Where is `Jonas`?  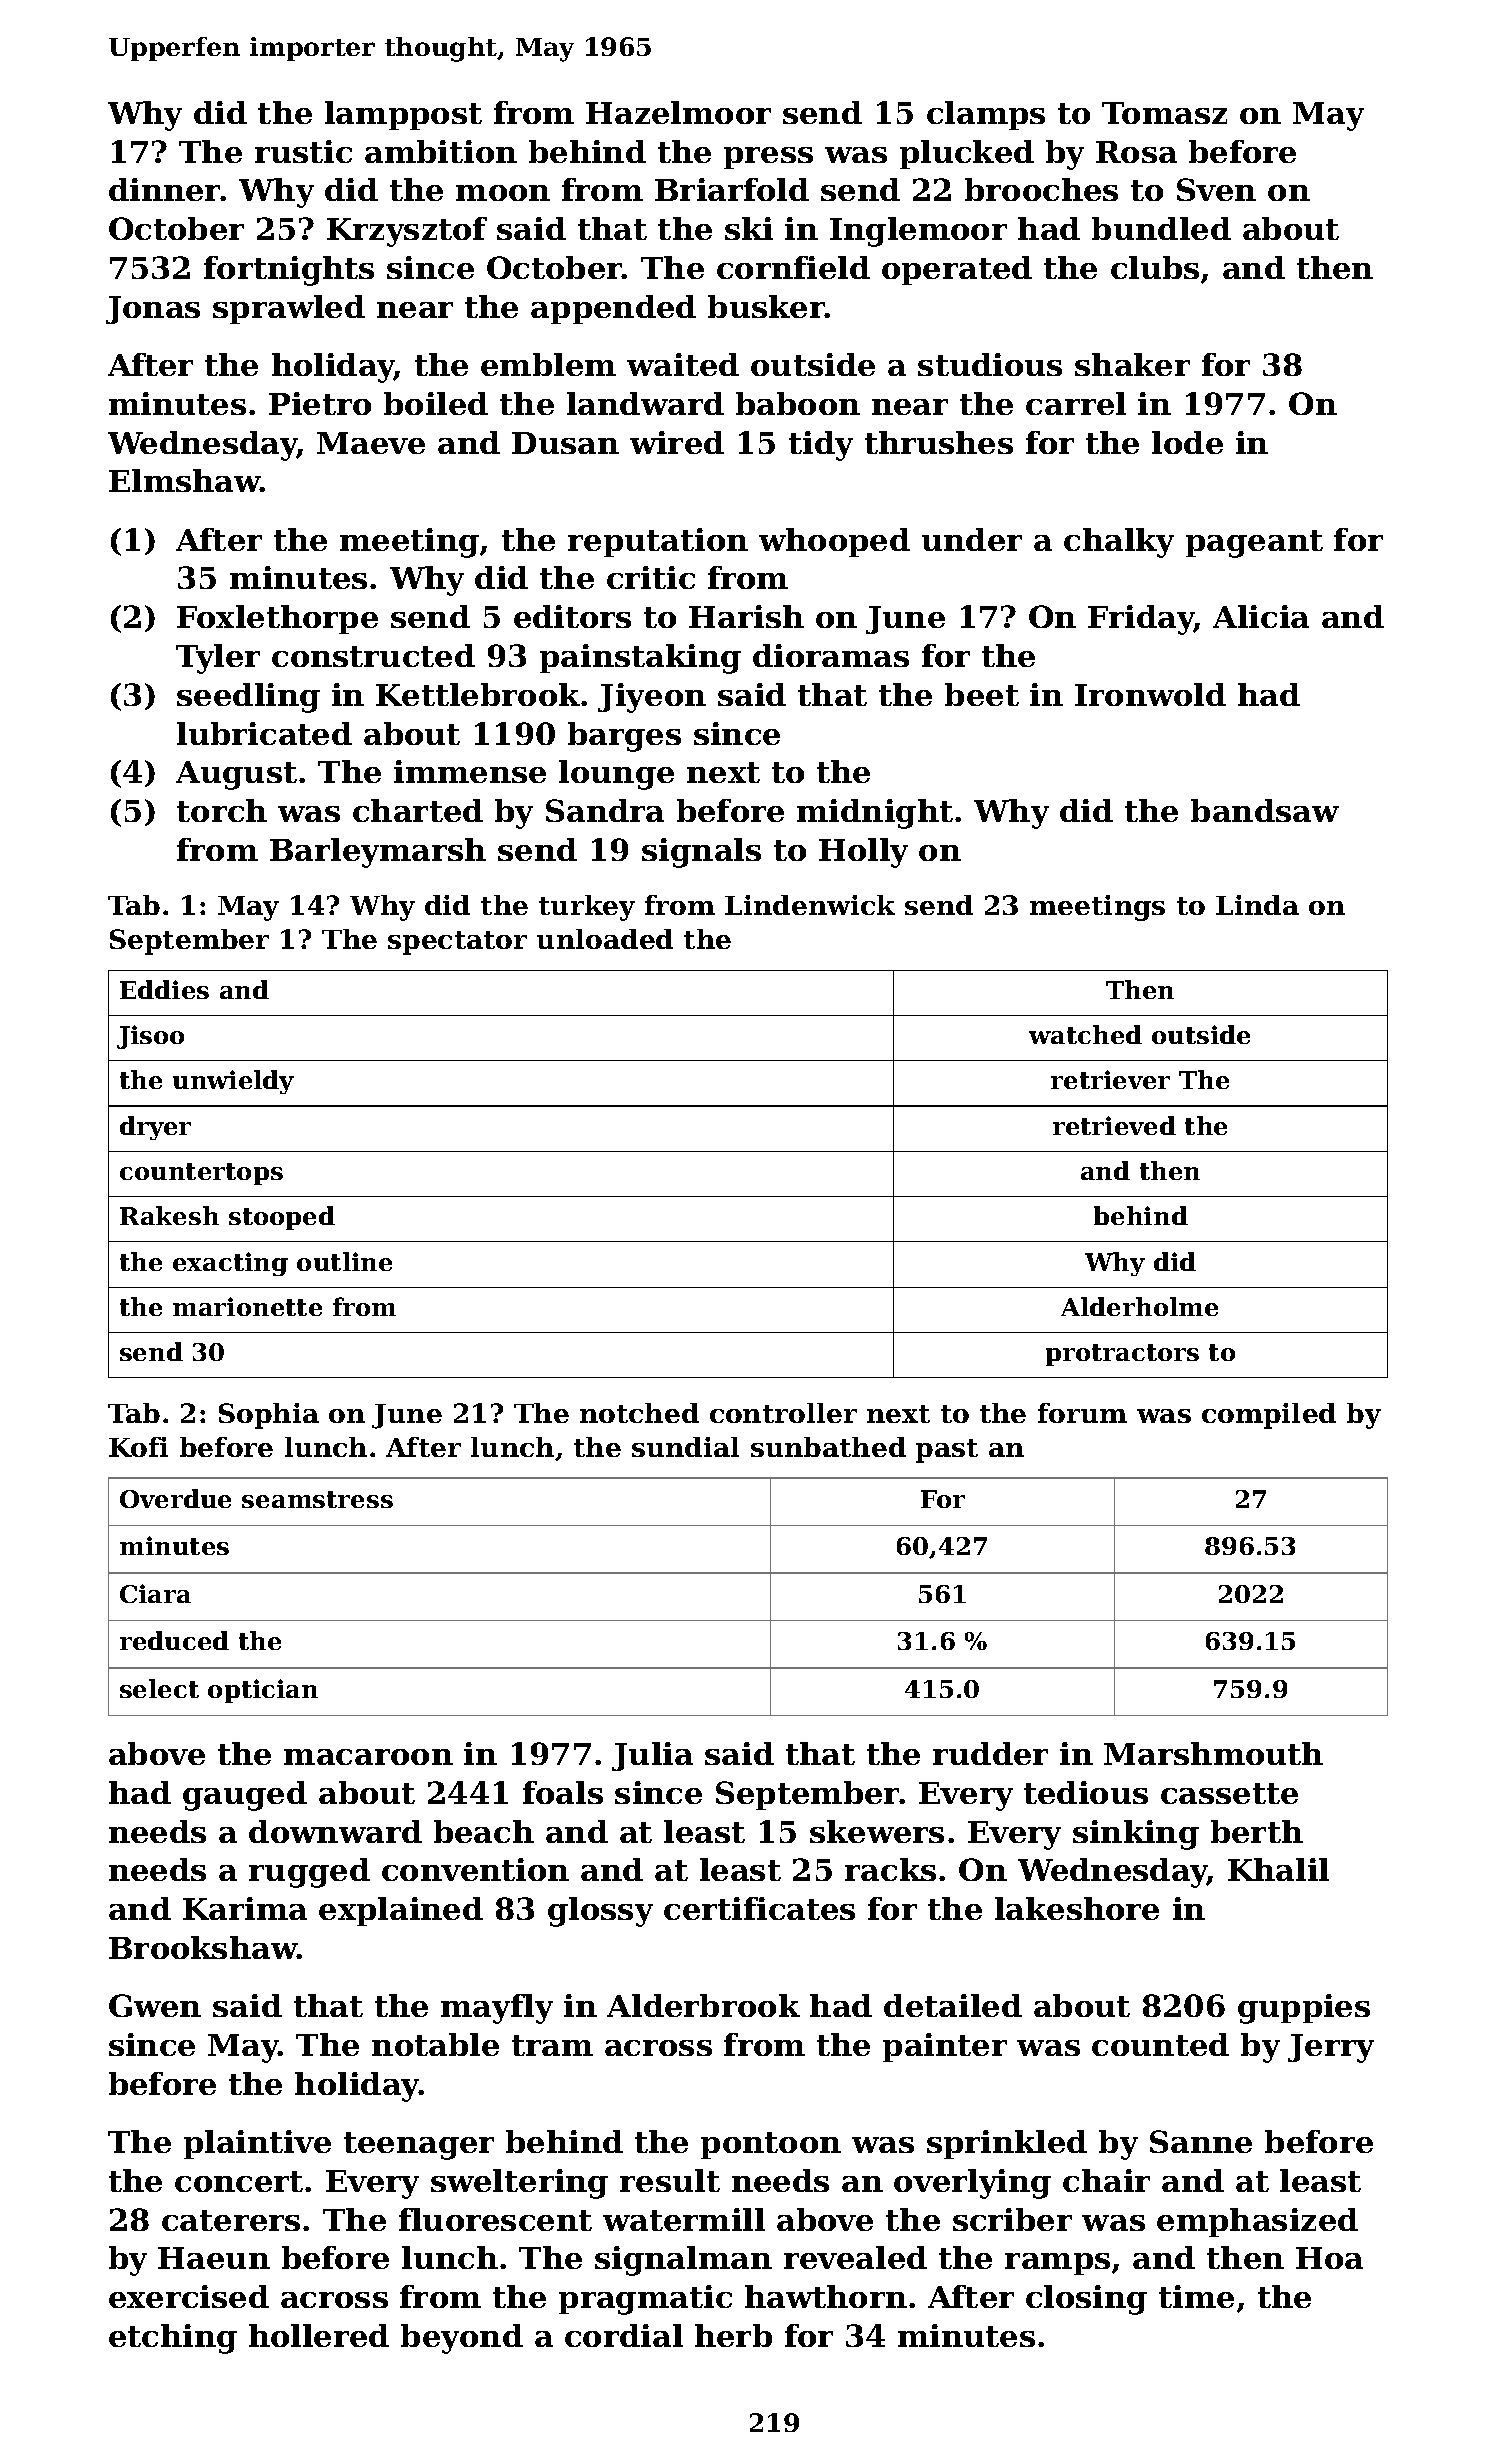 Jonas is located at coordinates (153, 310).
